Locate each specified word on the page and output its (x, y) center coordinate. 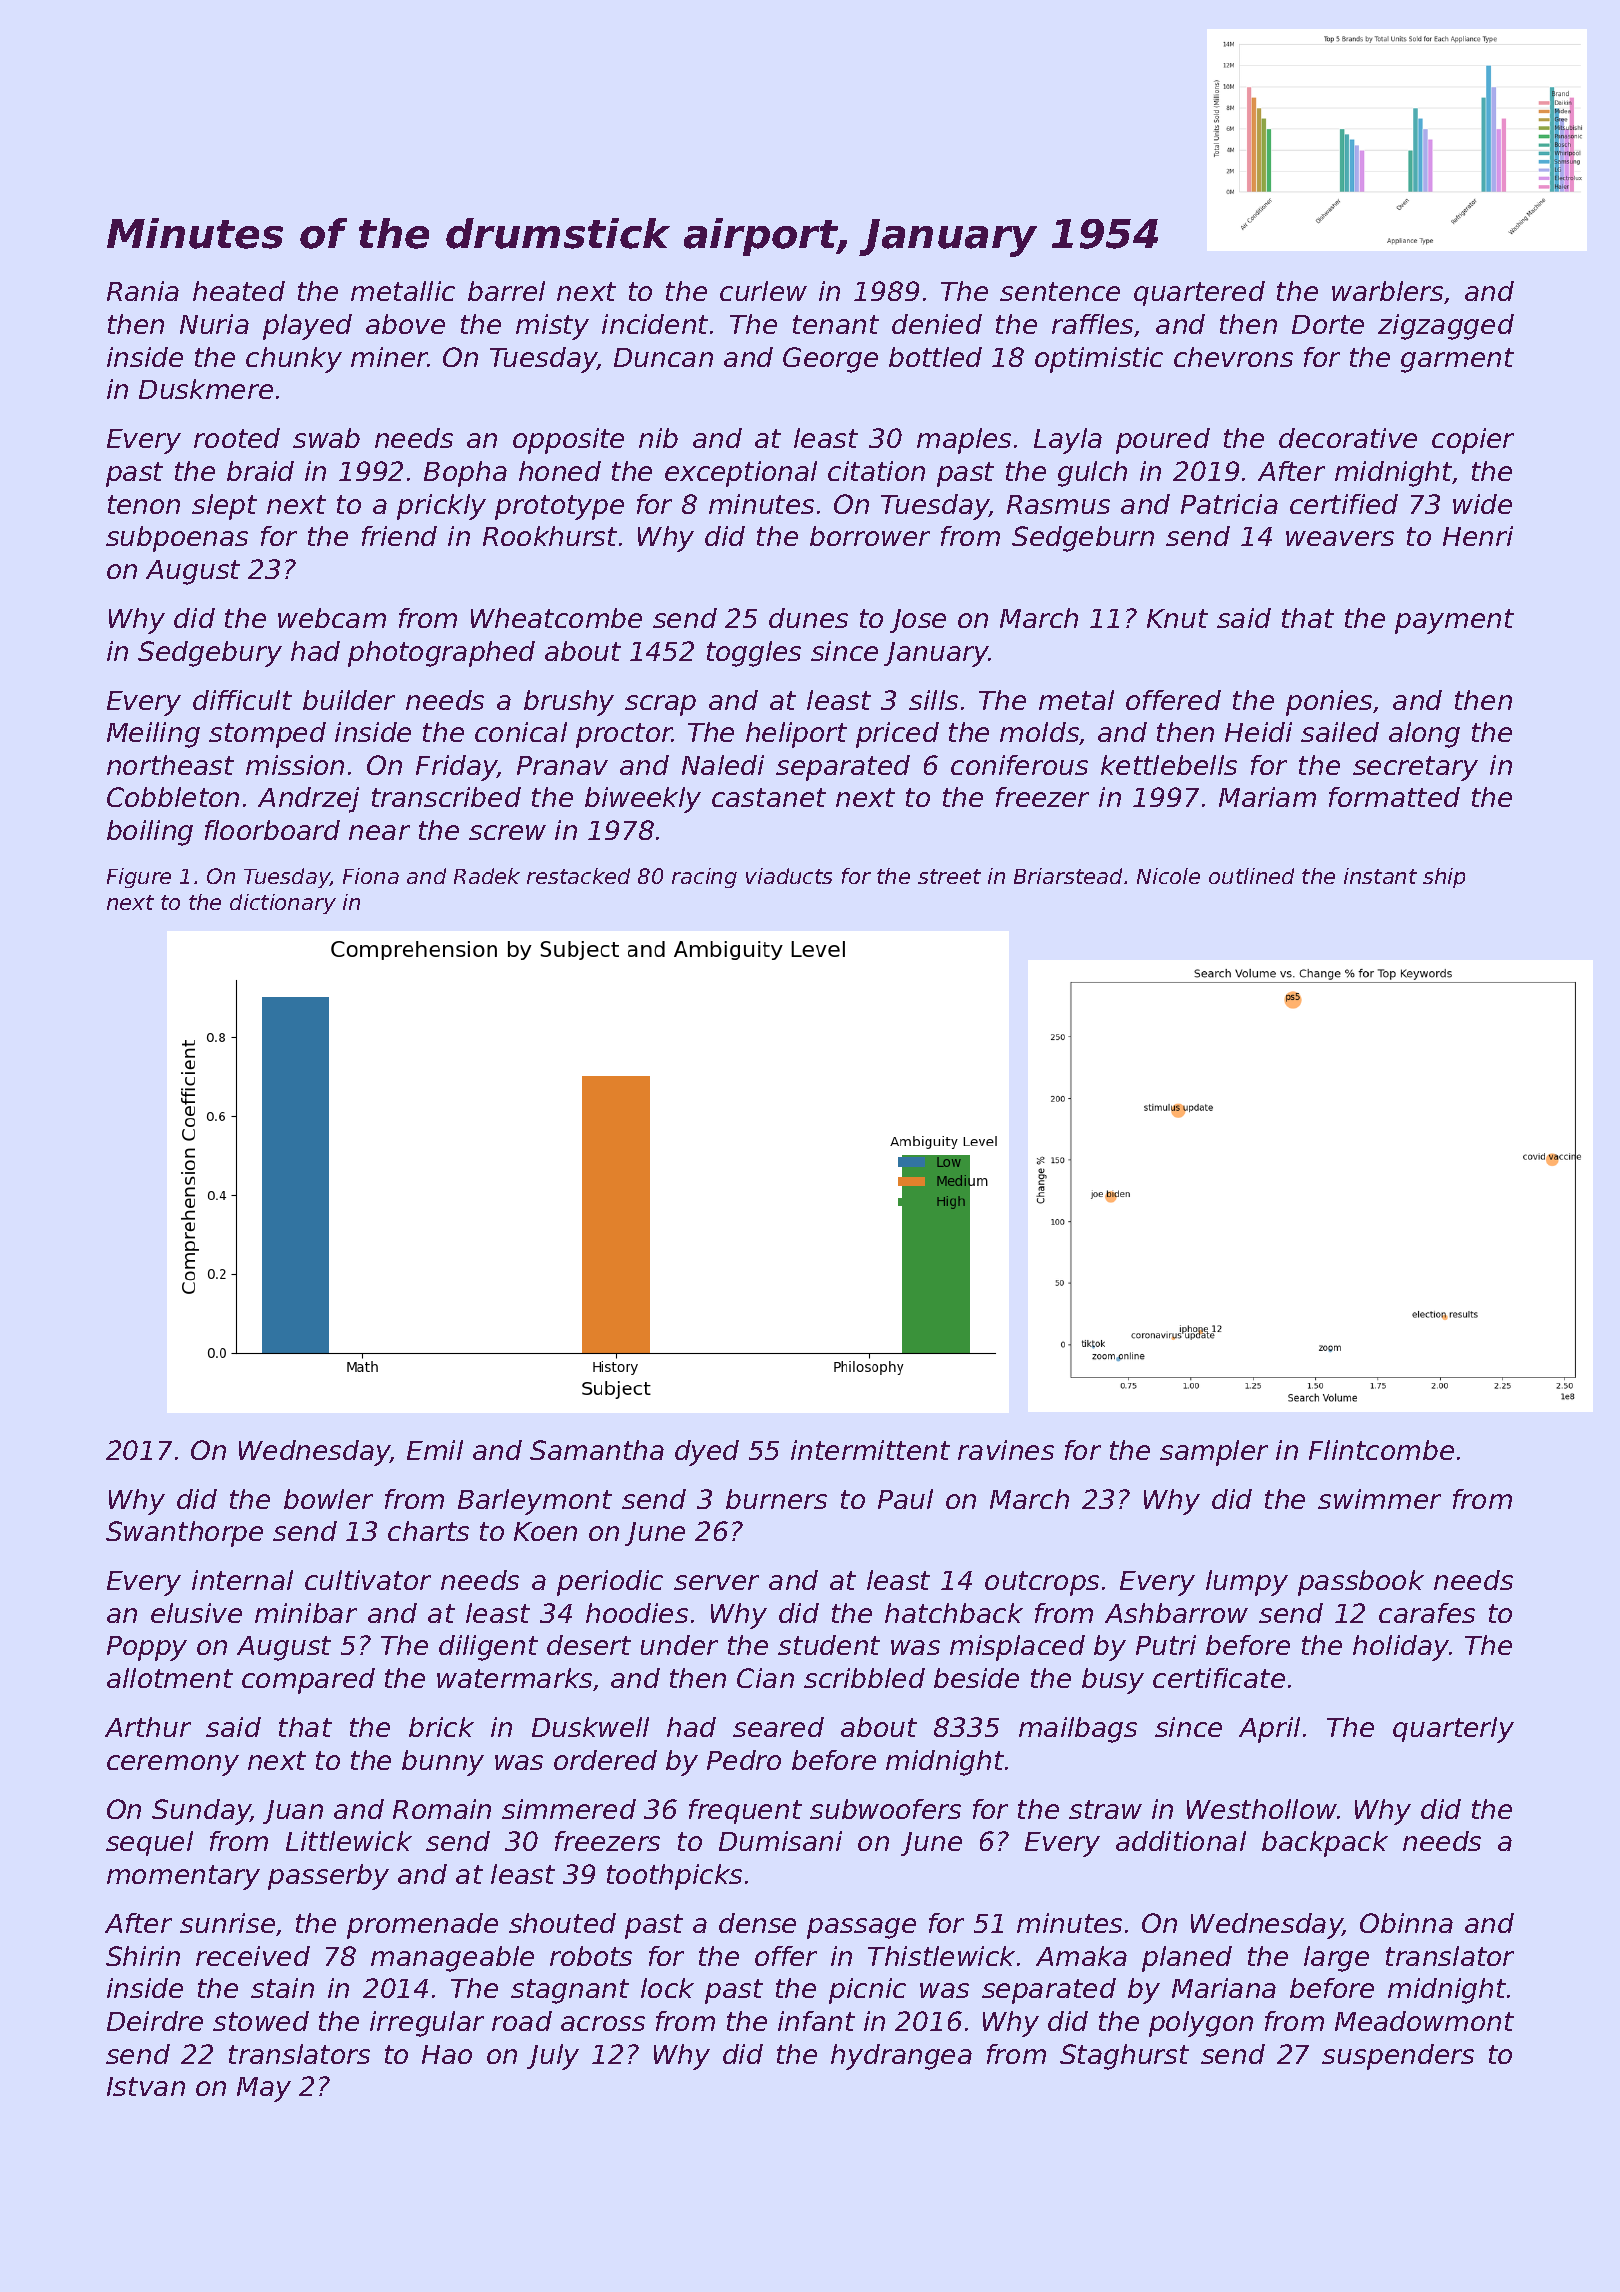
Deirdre (155, 2021)
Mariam (1267, 797)
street (949, 876)
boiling (150, 833)
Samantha (597, 1450)
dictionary (283, 904)
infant (816, 2021)
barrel (506, 291)
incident (655, 324)
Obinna (1406, 1923)
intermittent (870, 1450)
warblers (1387, 291)
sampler (1214, 1453)
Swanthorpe (184, 1534)
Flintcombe (1381, 1450)
